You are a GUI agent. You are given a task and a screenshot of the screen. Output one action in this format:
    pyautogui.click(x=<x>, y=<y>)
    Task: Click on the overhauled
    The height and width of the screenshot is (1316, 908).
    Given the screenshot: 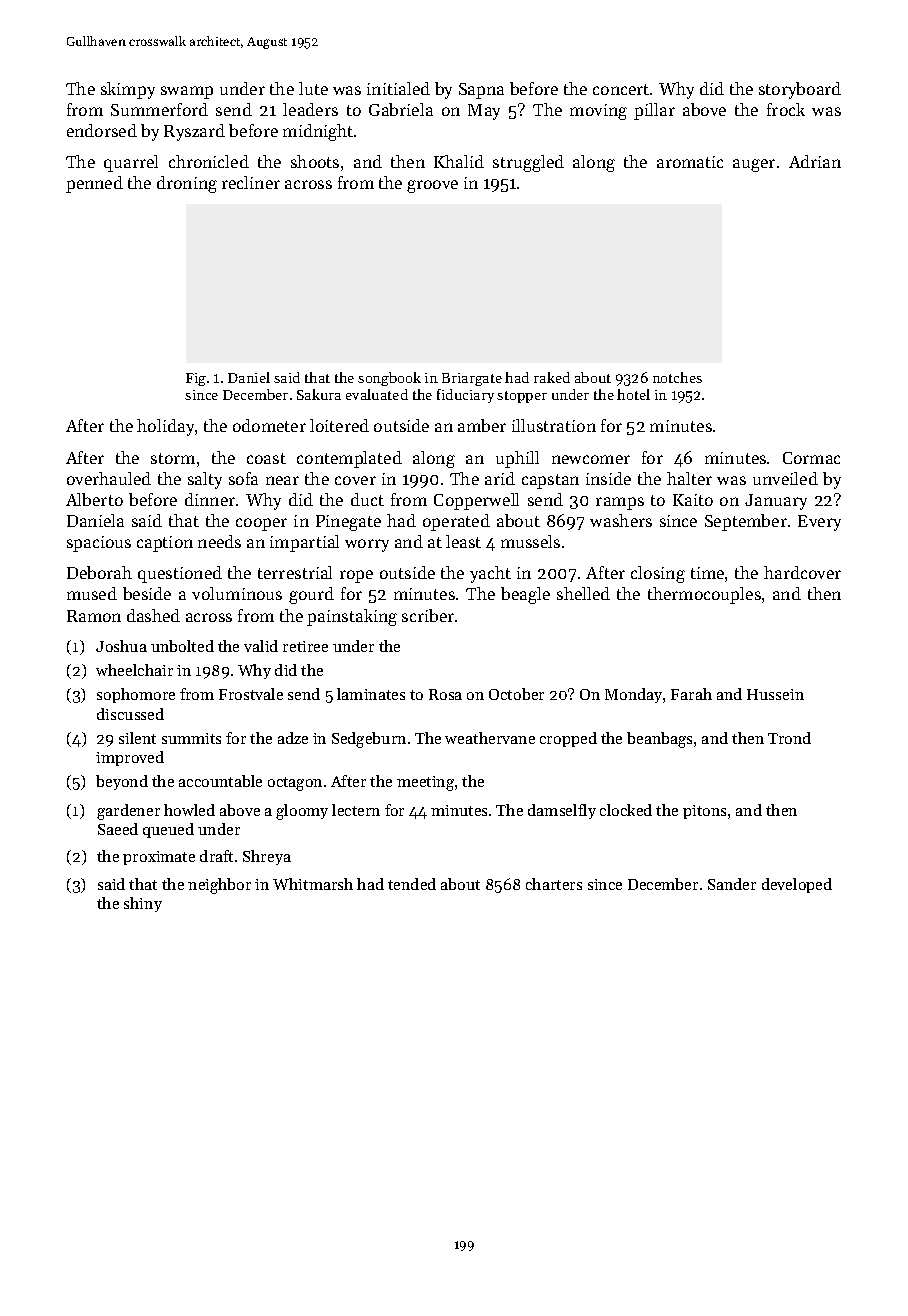 What is the action you would take?
    pyautogui.click(x=109, y=478)
